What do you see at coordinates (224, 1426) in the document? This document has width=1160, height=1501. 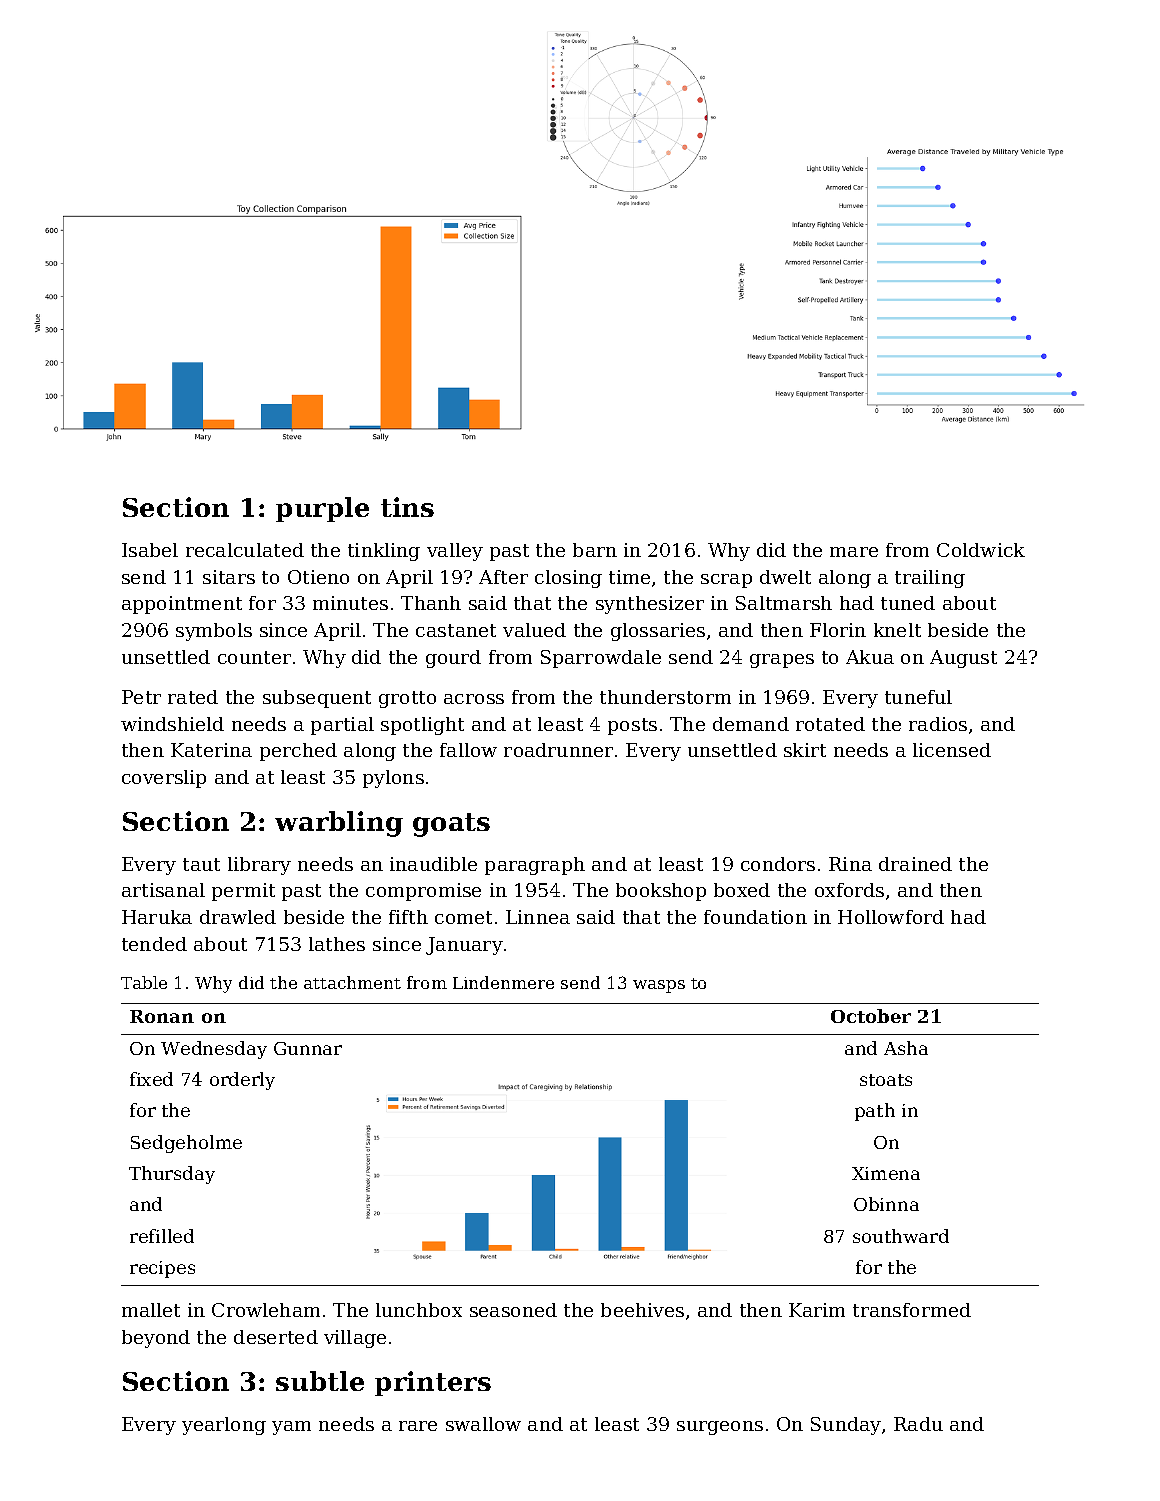 I see `yearlong` at bounding box center [224, 1426].
